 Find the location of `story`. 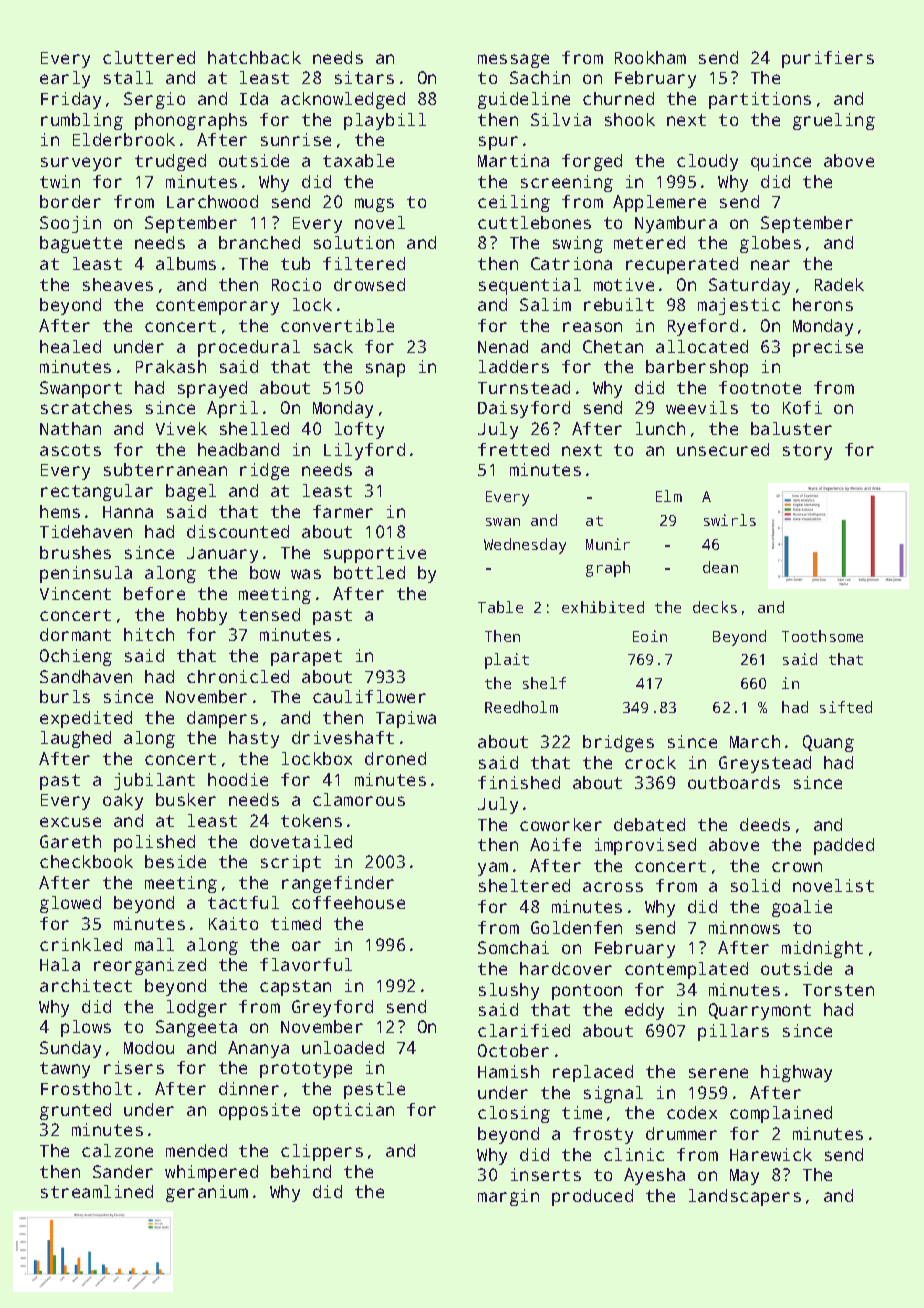

story is located at coordinates (807, 452).
